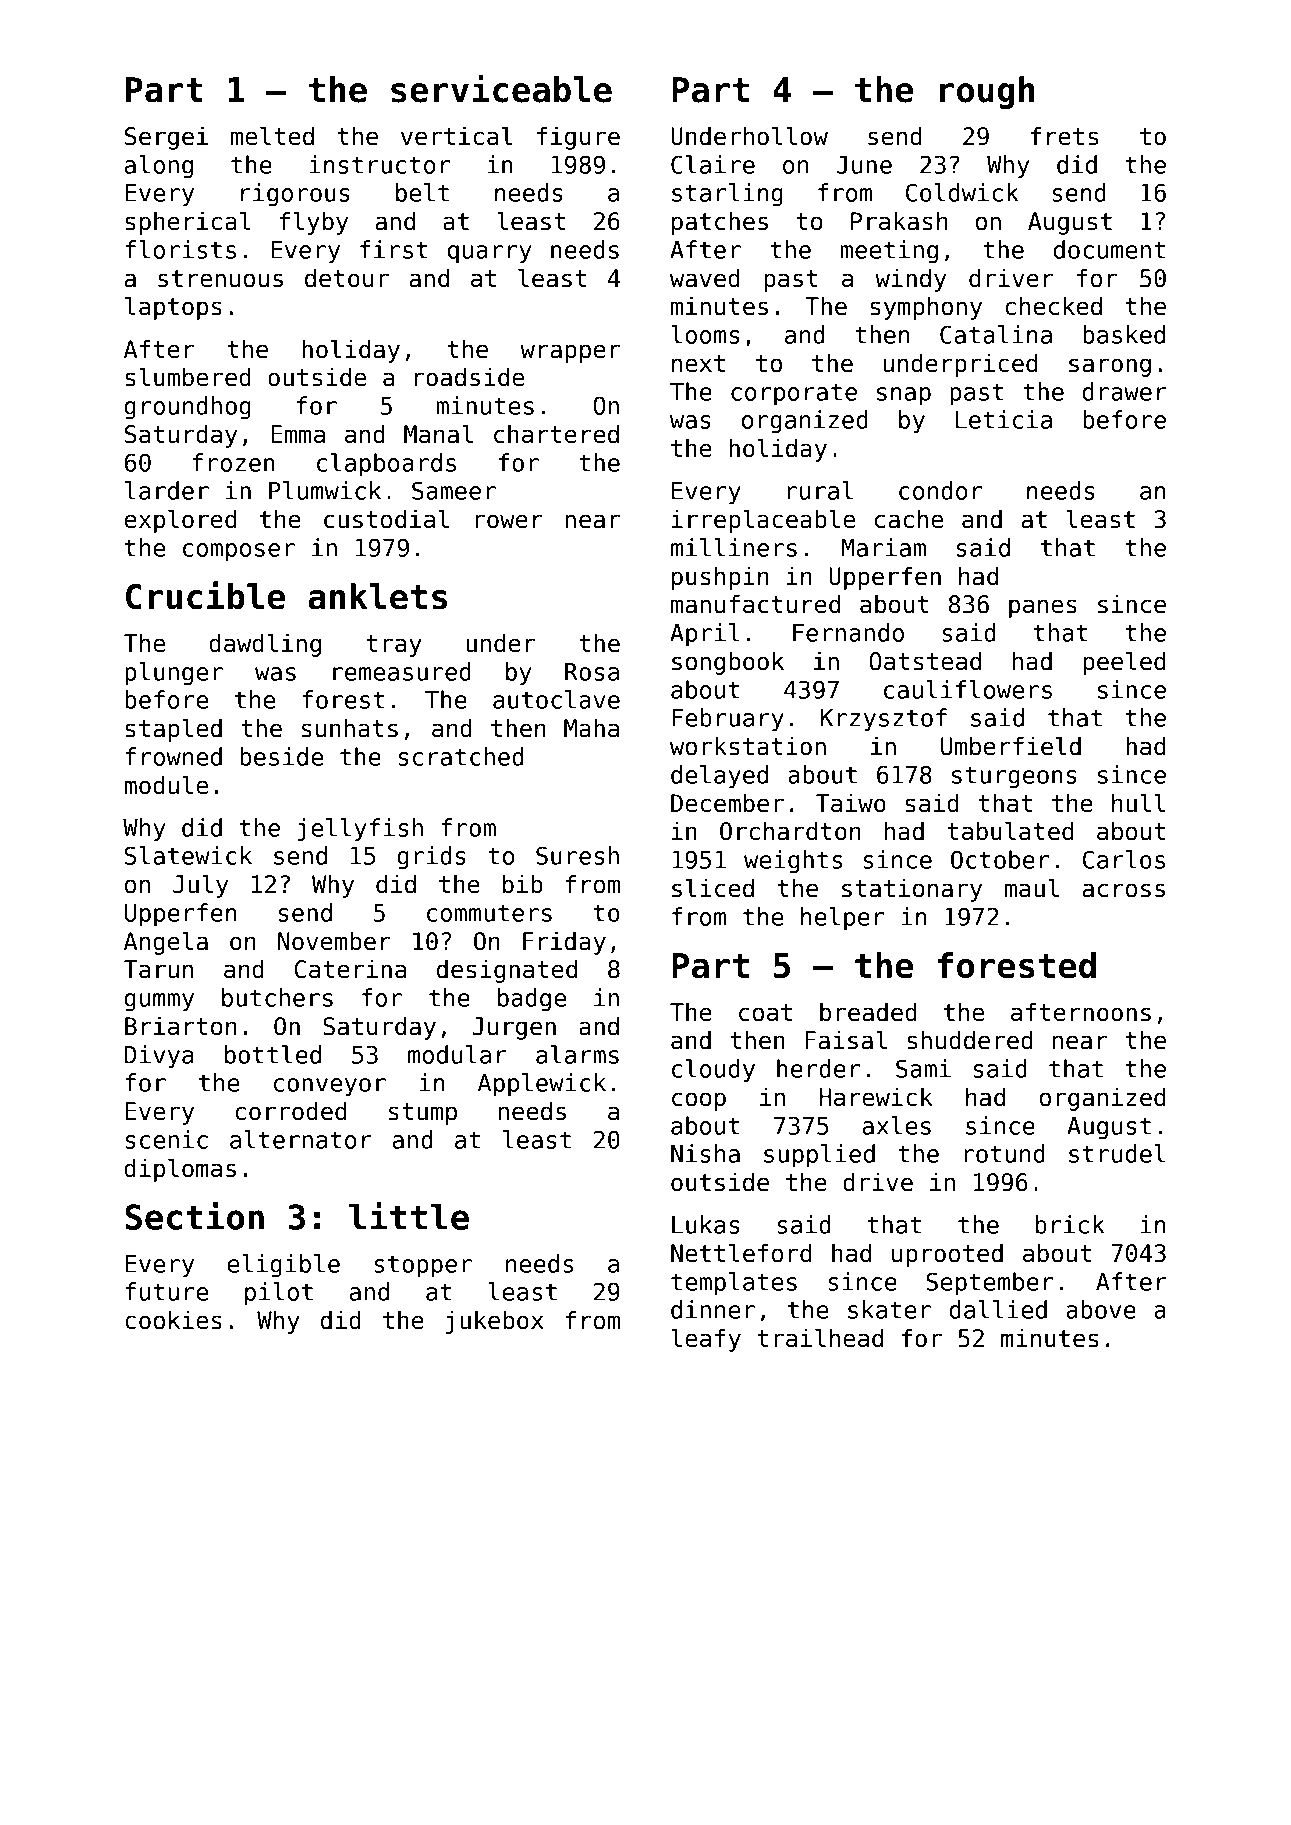  What do you see at coordinates (277, 997) in the page?
I see `butchers` at bounding box center [277, 997].
